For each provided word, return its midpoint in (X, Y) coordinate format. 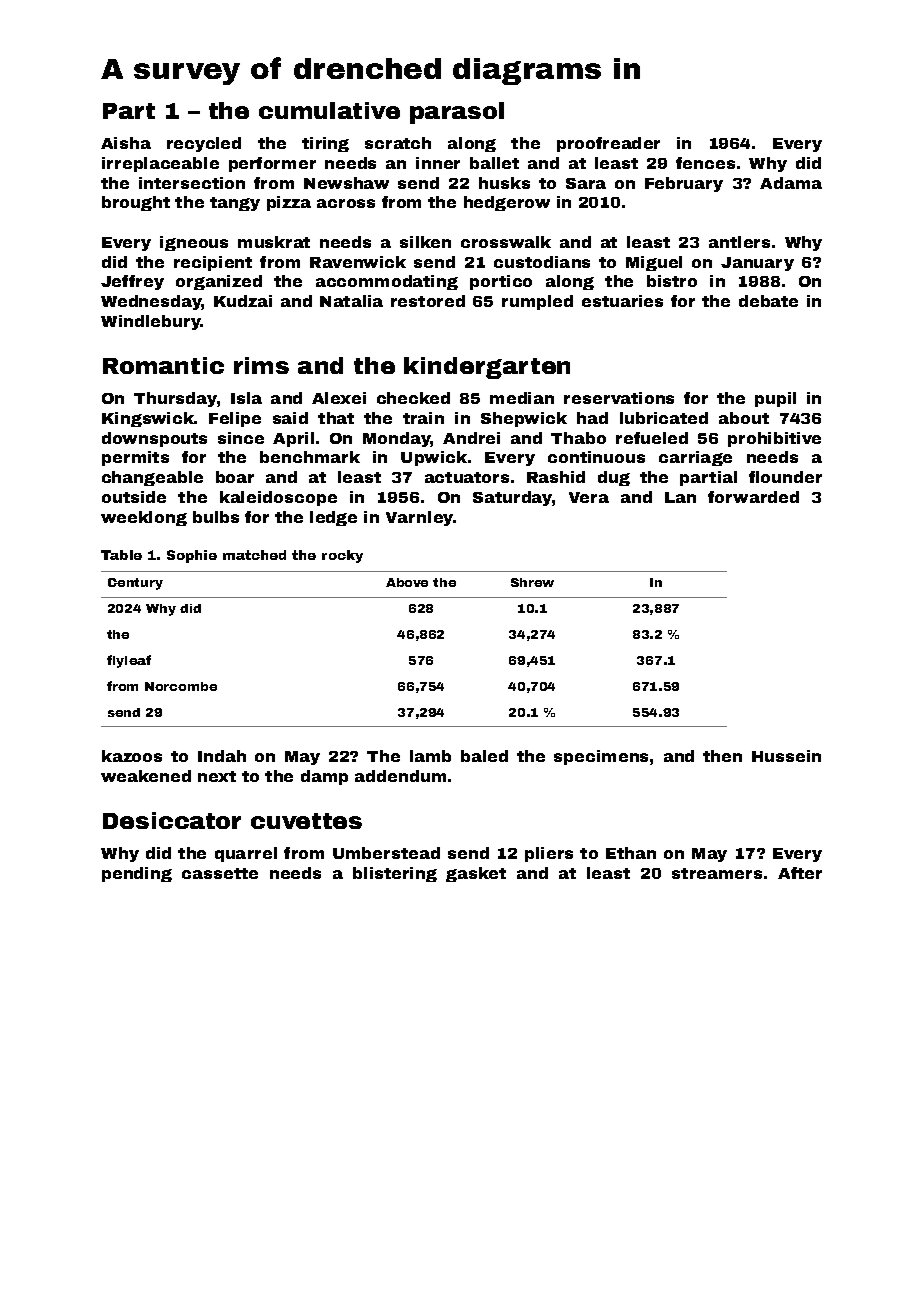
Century (135, 584)
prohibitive (774, 439)
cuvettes (306, 821)
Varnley (420, 518)
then (722, 756)
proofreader (608, 144)
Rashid (556, 477)
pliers (549, 854)
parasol (457, 113)
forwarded (753, 497)
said (290, 418)
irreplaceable (160, 164)
